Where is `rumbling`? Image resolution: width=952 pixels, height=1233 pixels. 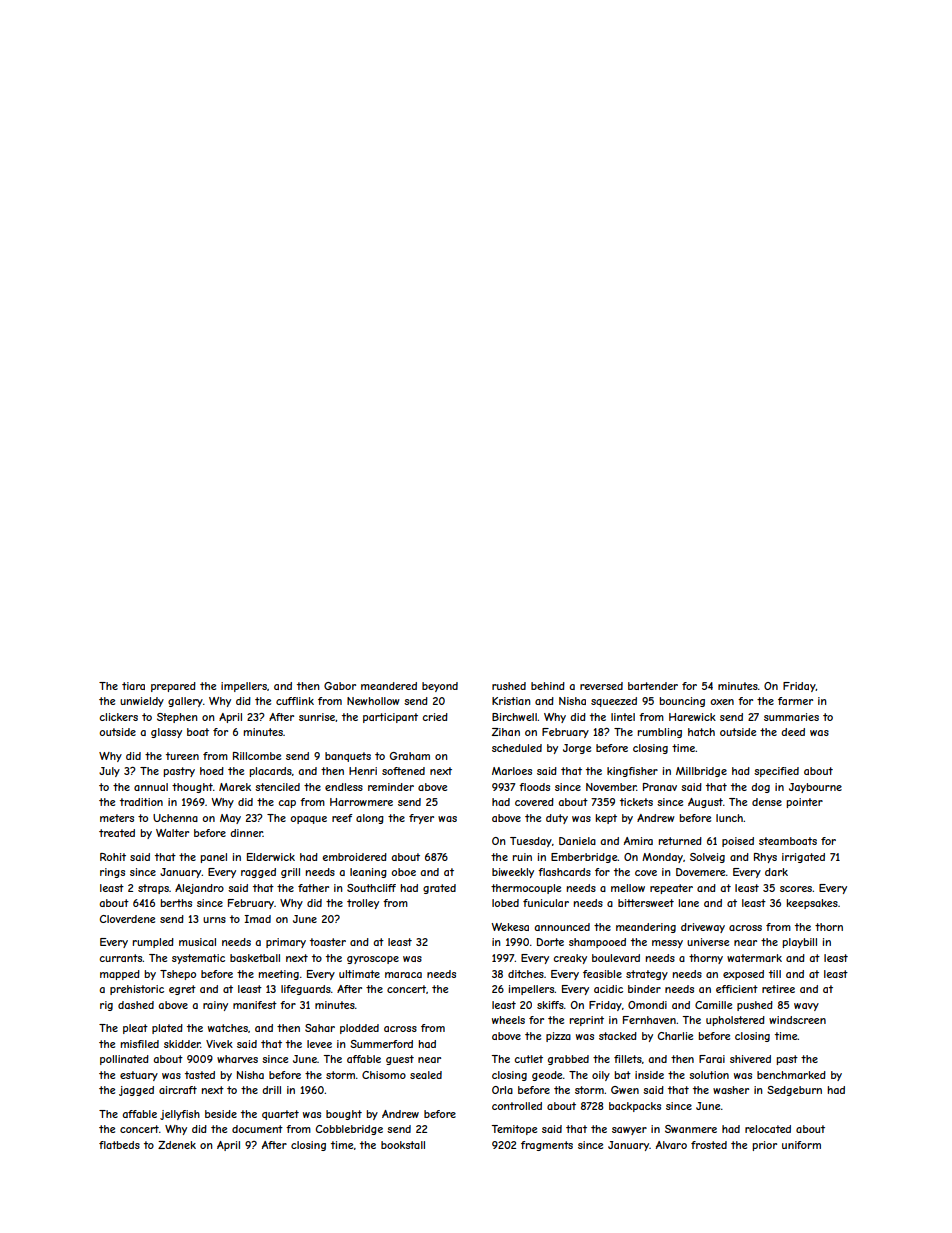 rumbling is located at coordinates (660, 733).
